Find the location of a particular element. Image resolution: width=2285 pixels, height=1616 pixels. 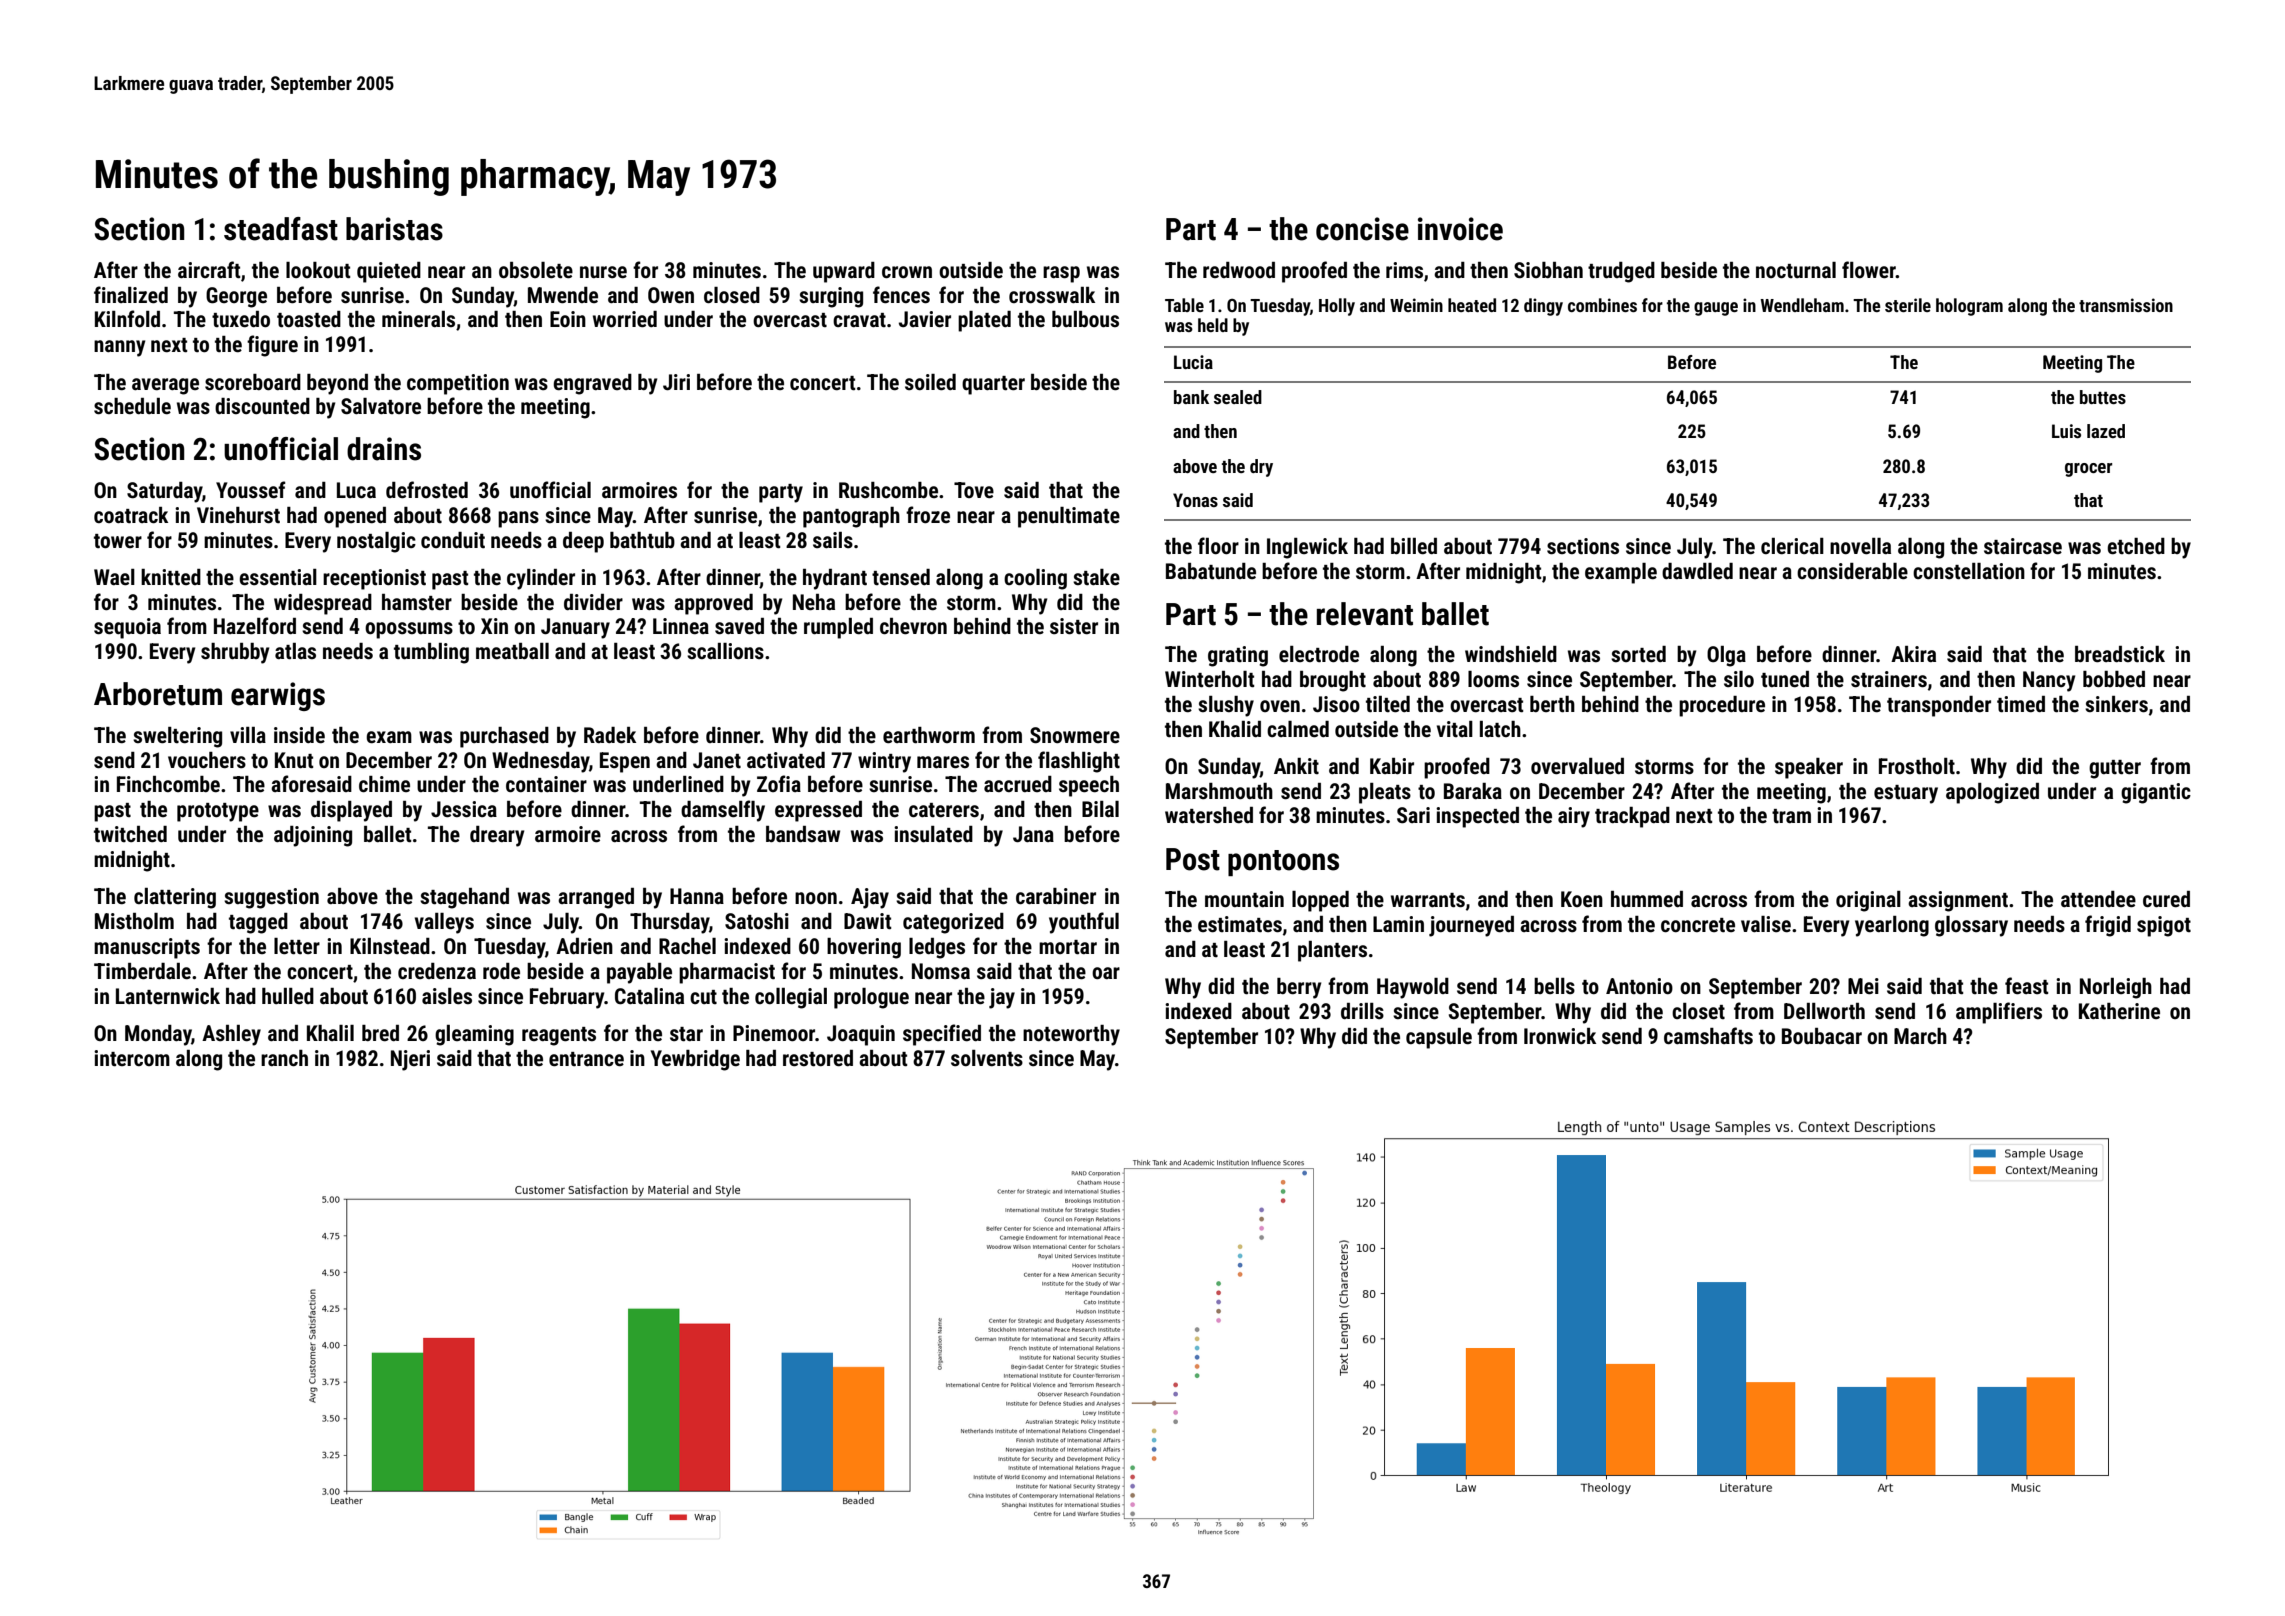

grocer is located at coordinates (2088, 470).
